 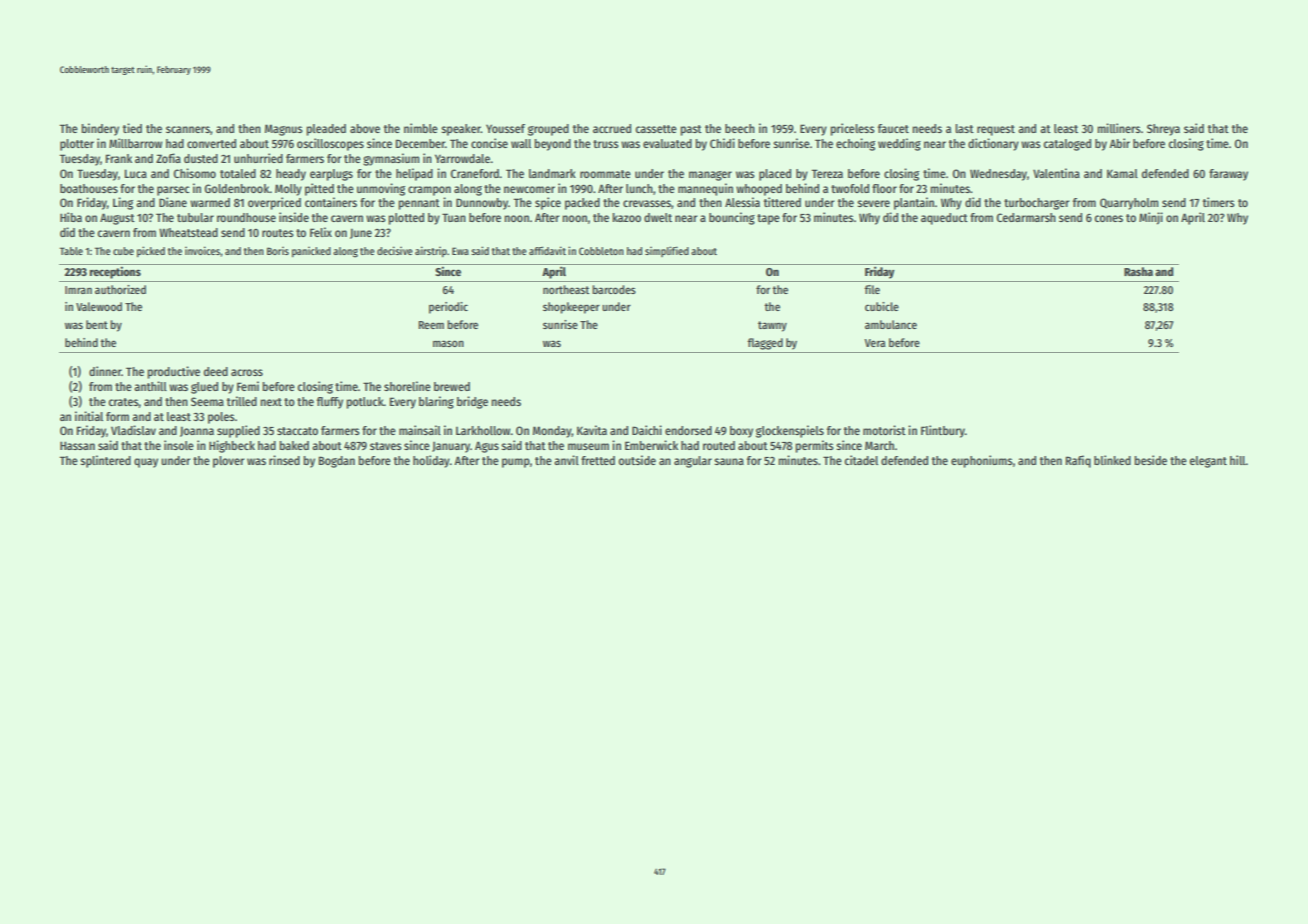 What do you see at coordinates (395, 250) in the screenshot?
I see `decisive` at bounding box center [395, 250].
